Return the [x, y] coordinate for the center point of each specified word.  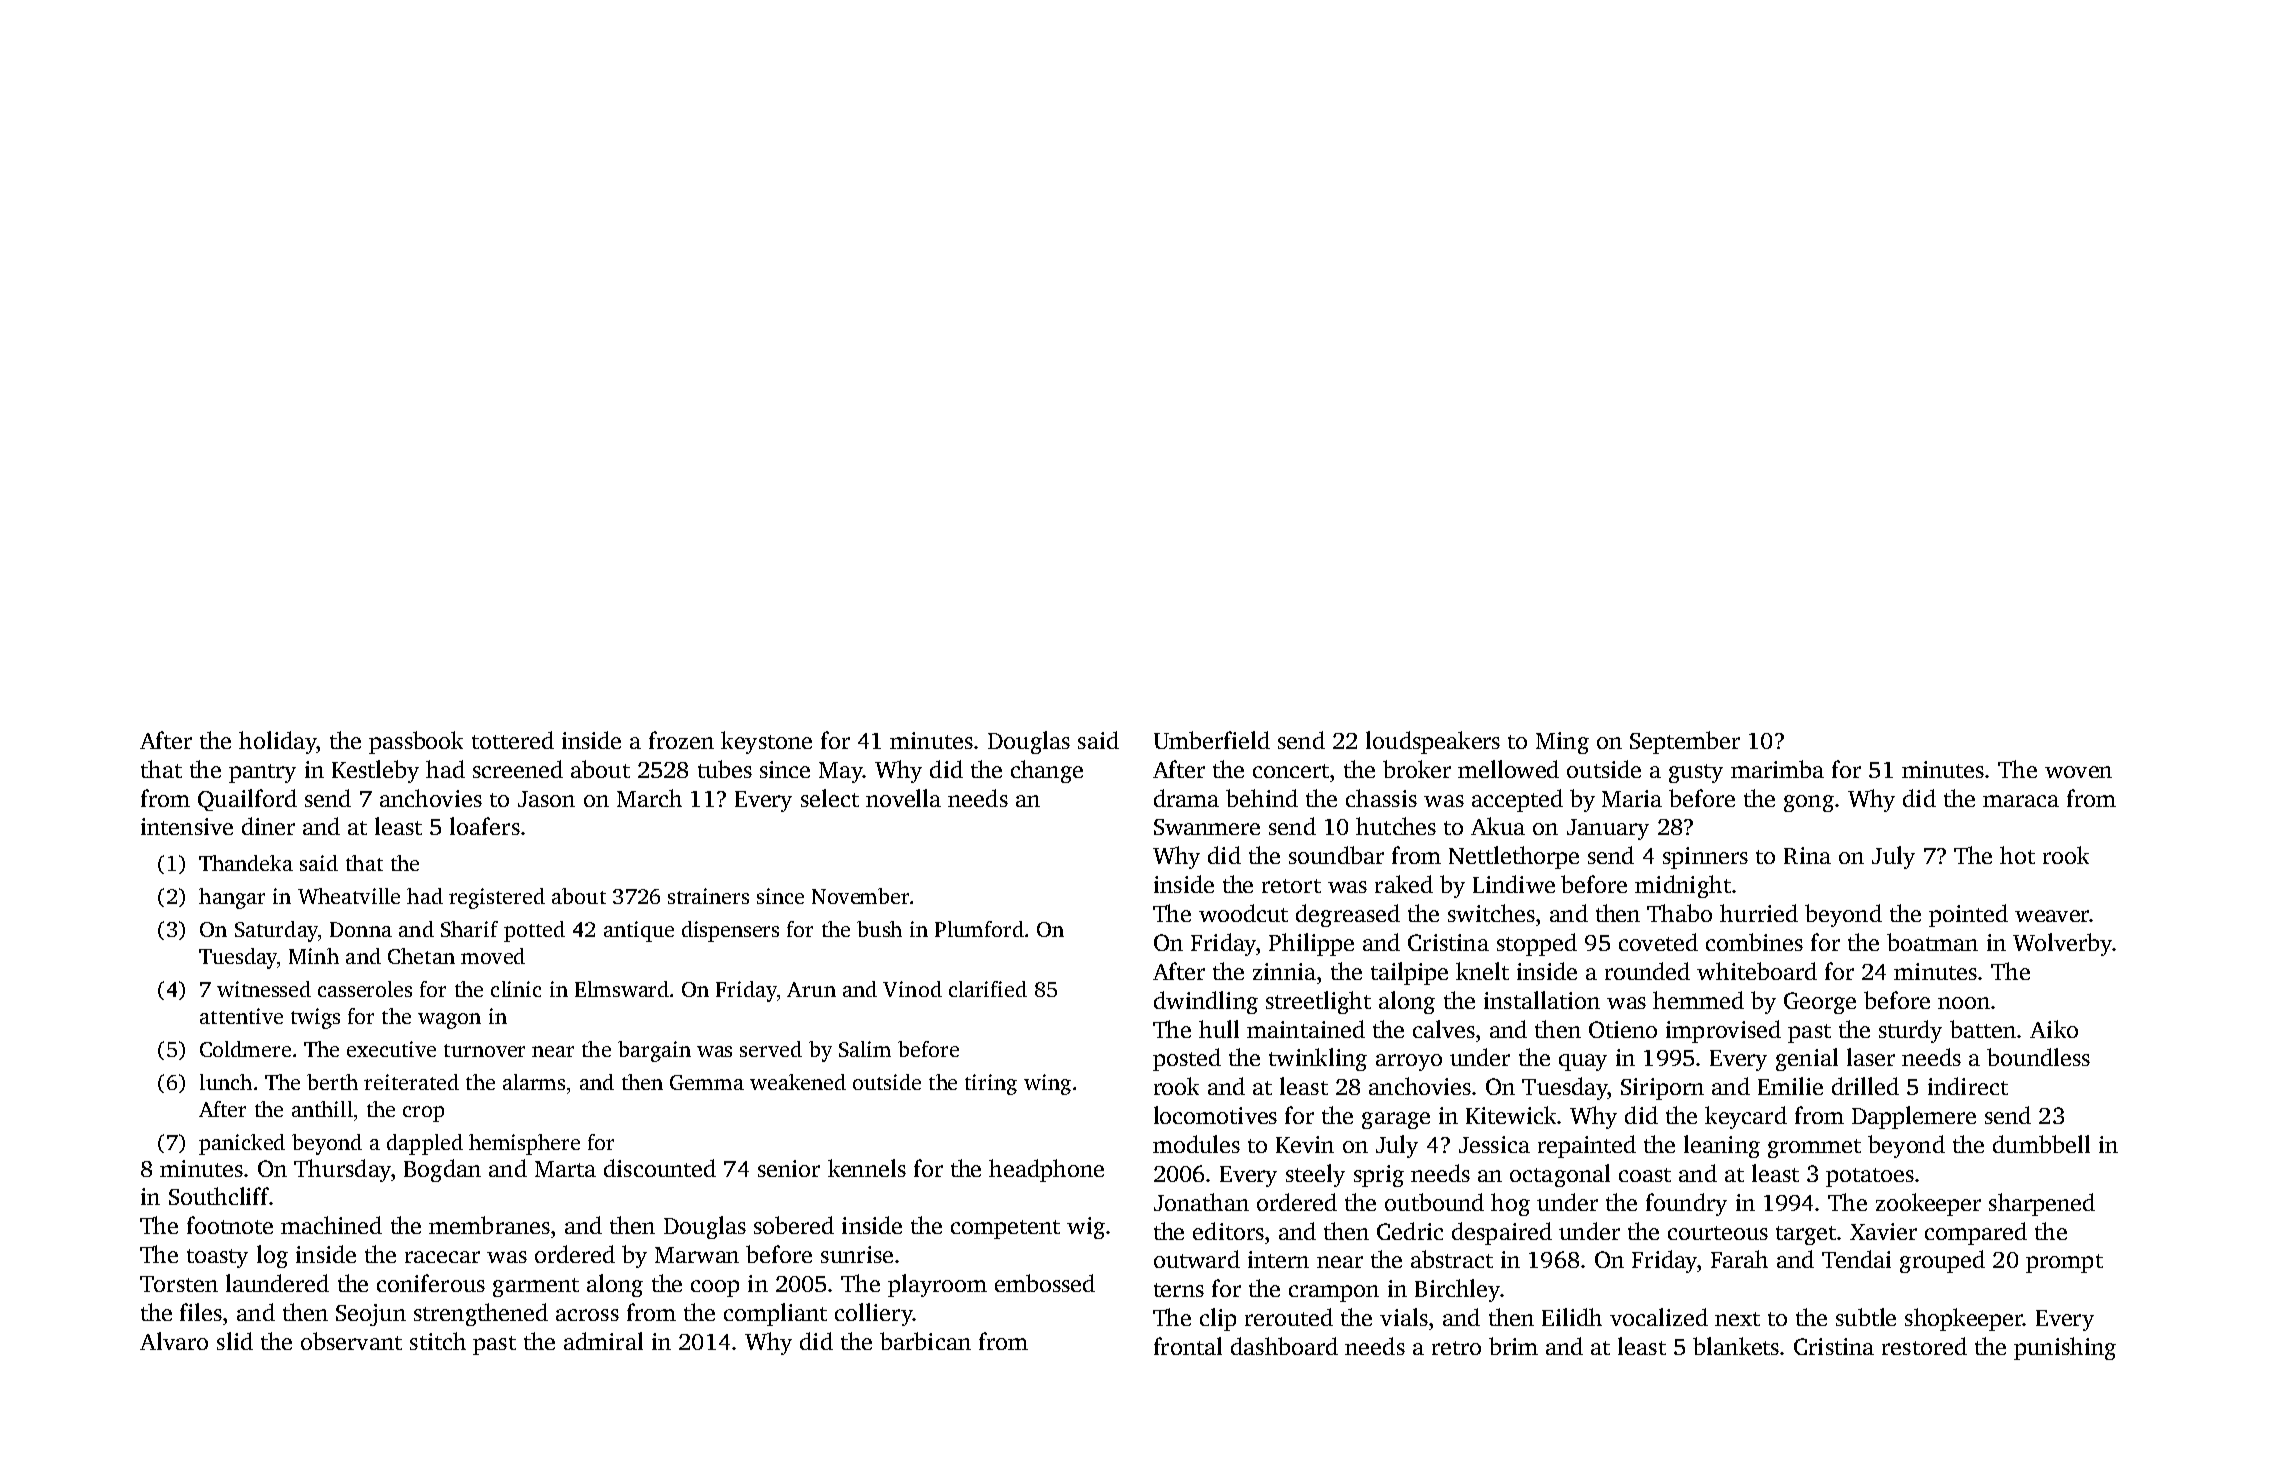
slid [235, 1341]
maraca [2021, 801]
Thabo [1679, 913]
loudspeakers [1433, 742]
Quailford [247, 800]
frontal [1188, 1346]
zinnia [1284, 971]
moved [493, 956]
